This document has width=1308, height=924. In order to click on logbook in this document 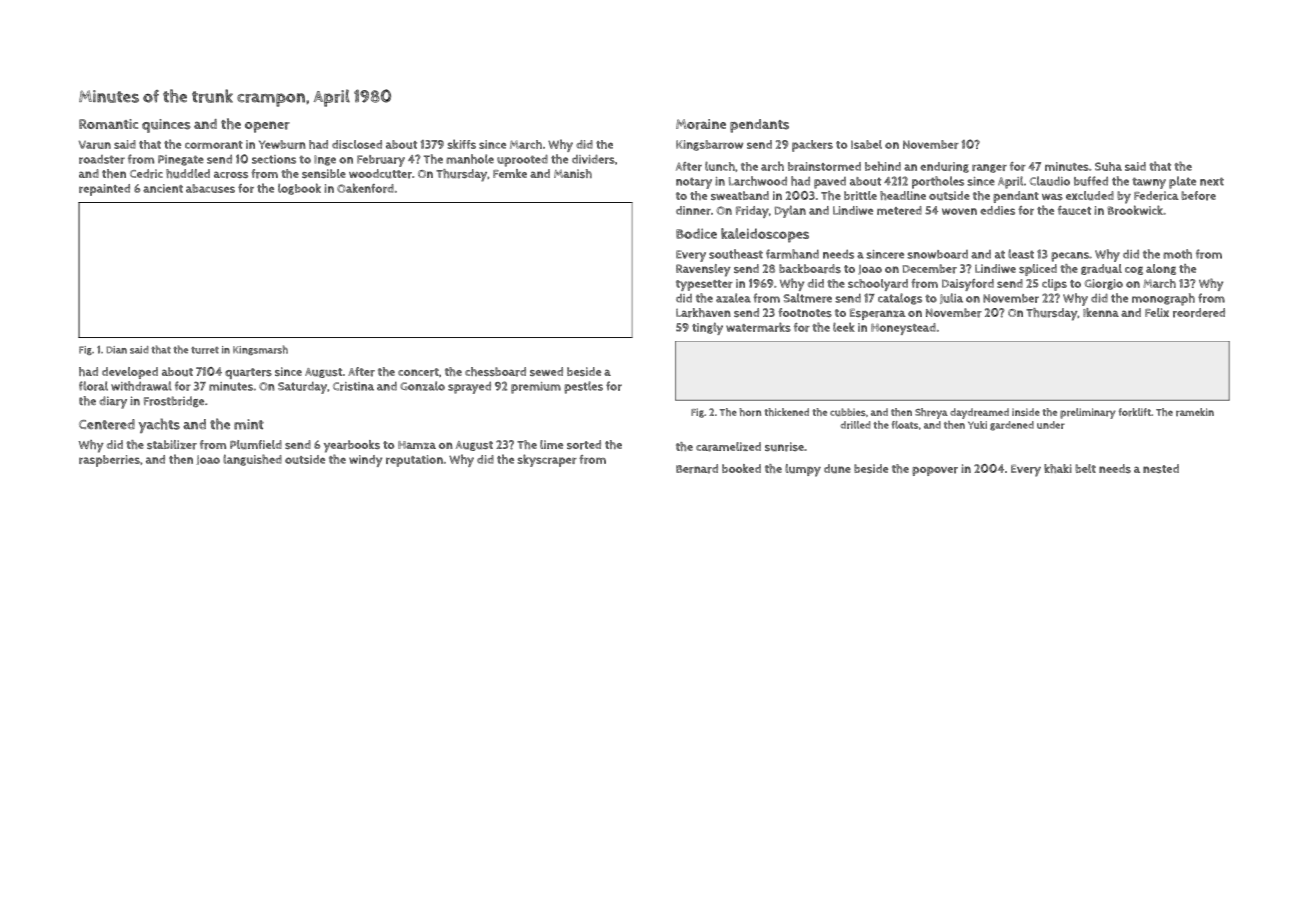, I will do `click(299, 189)`.
